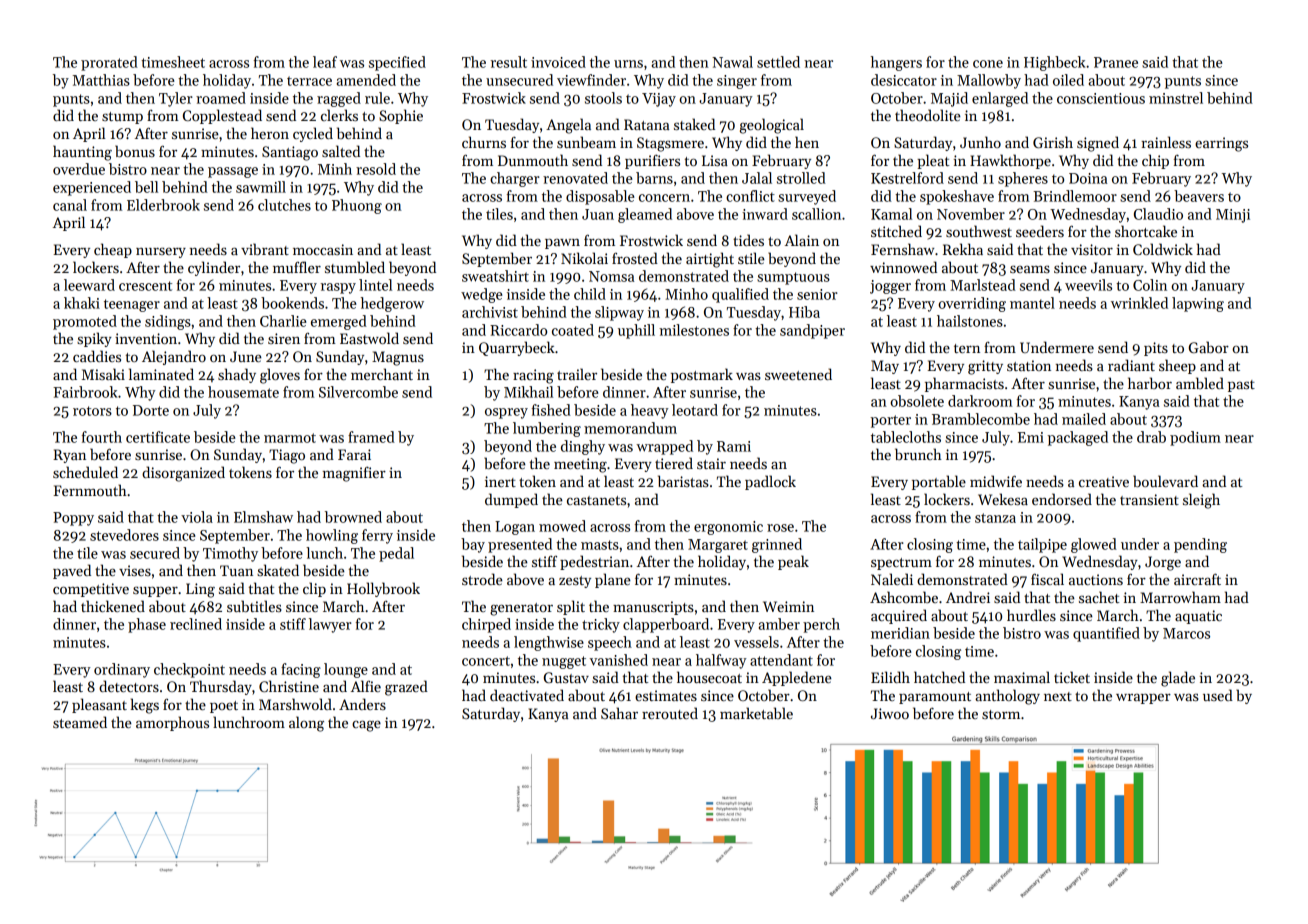 This page has height=924, width=1308. Describe the element at coordinates (129, 686) in the page. I see `detectors` at that location.
